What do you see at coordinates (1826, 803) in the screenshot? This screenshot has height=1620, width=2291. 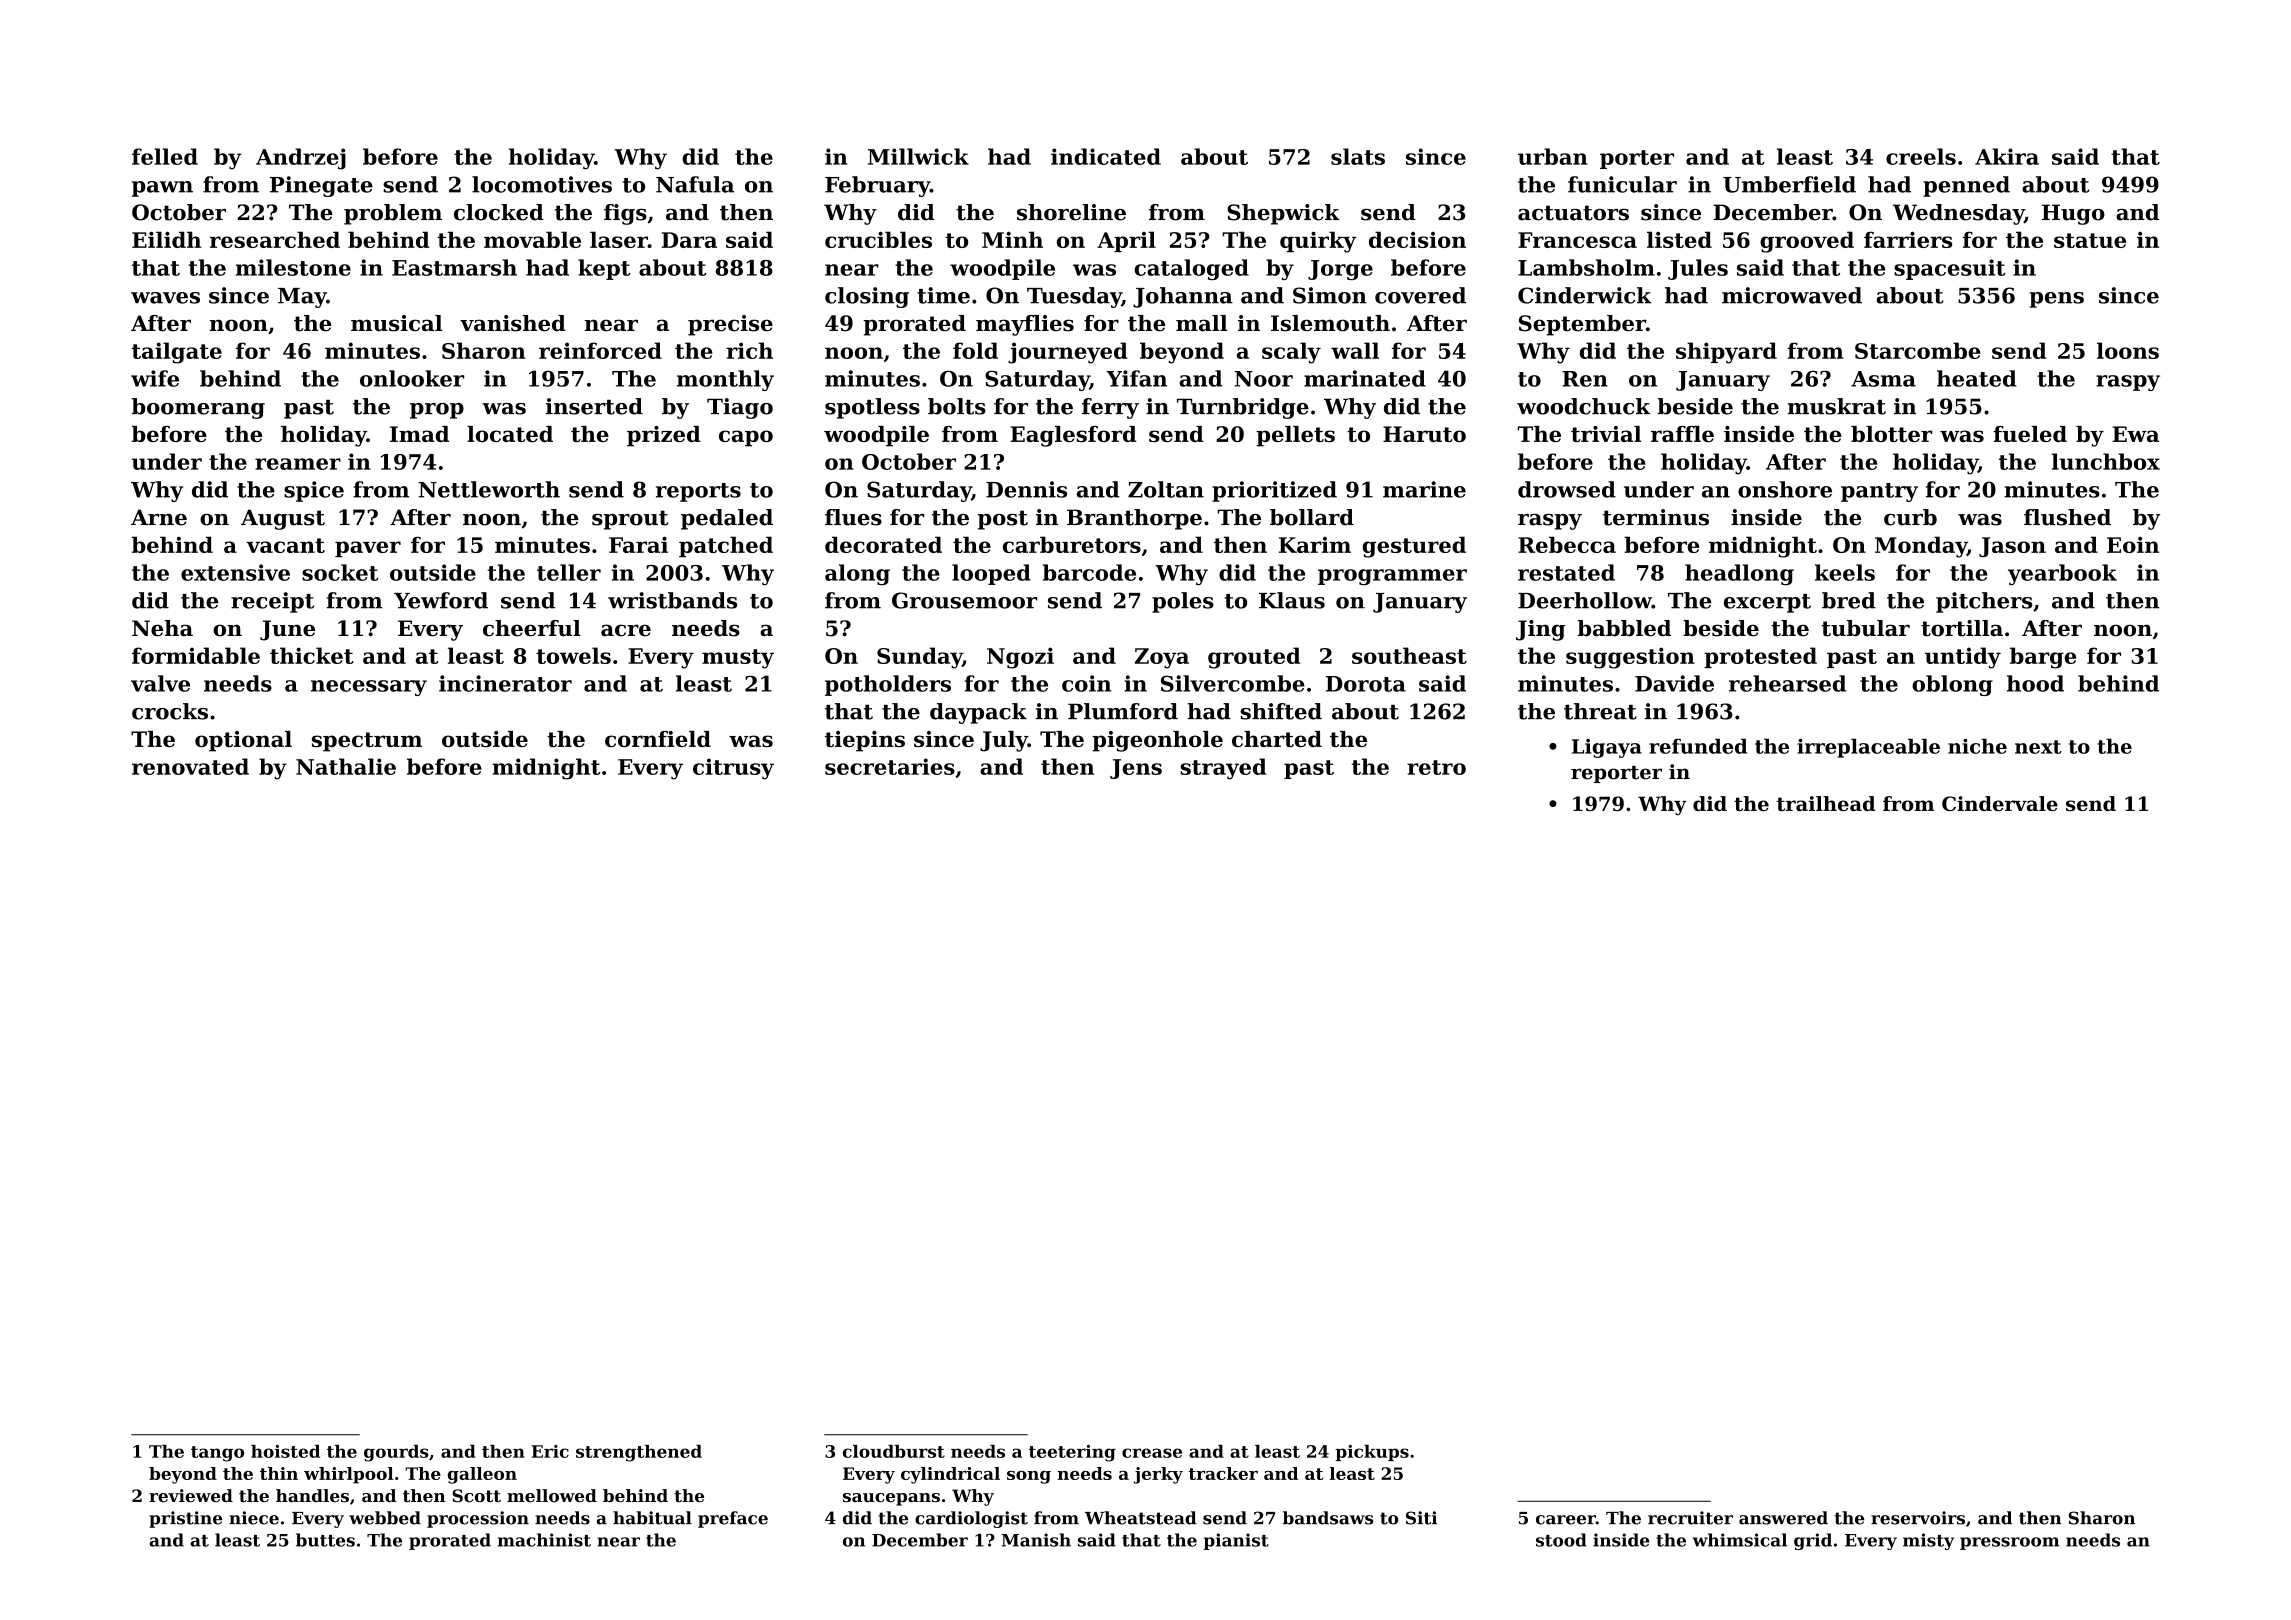 I see `trailhead` at bounding box center [1826, 803].
